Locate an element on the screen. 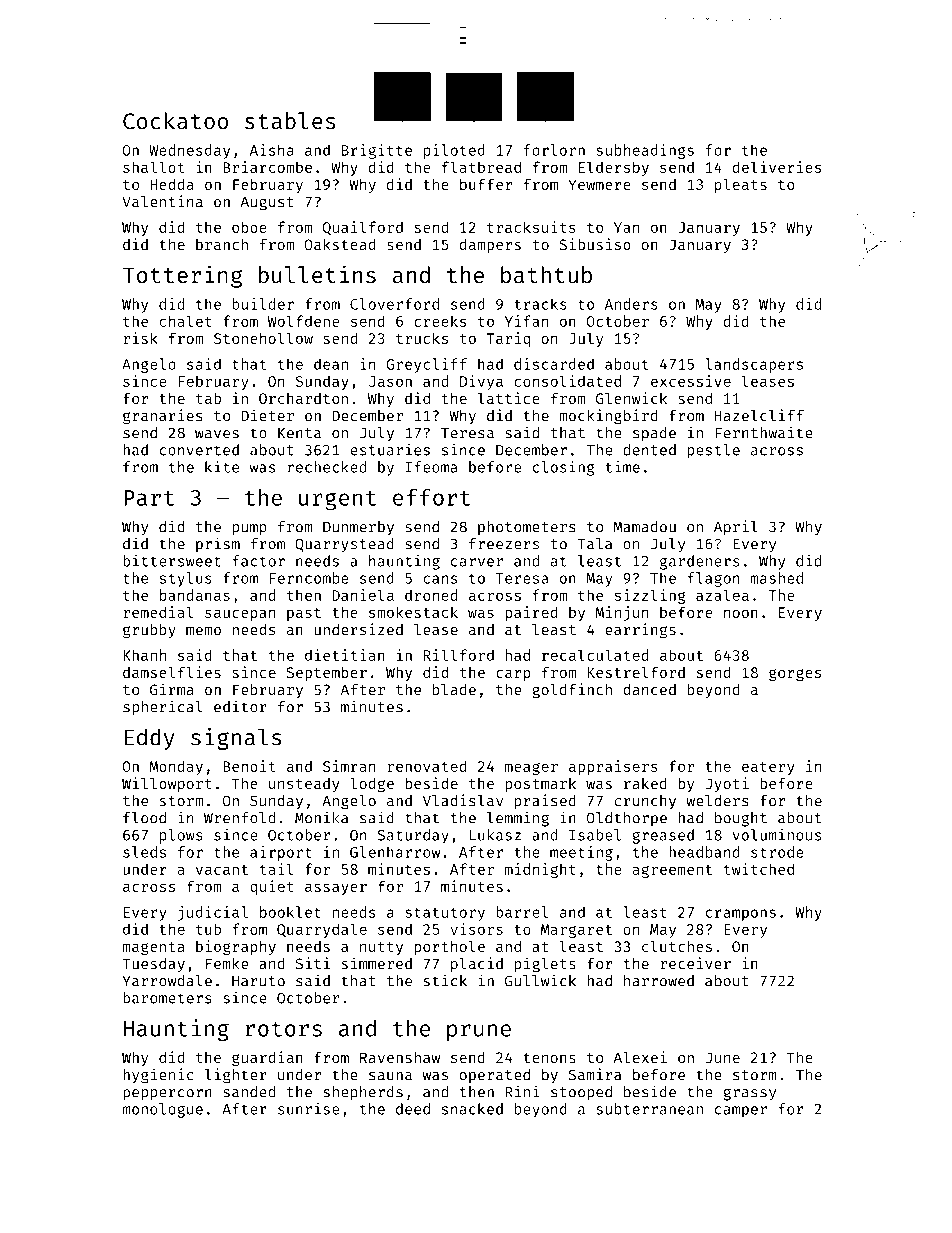  carp is located at coordinates (513, 675).
